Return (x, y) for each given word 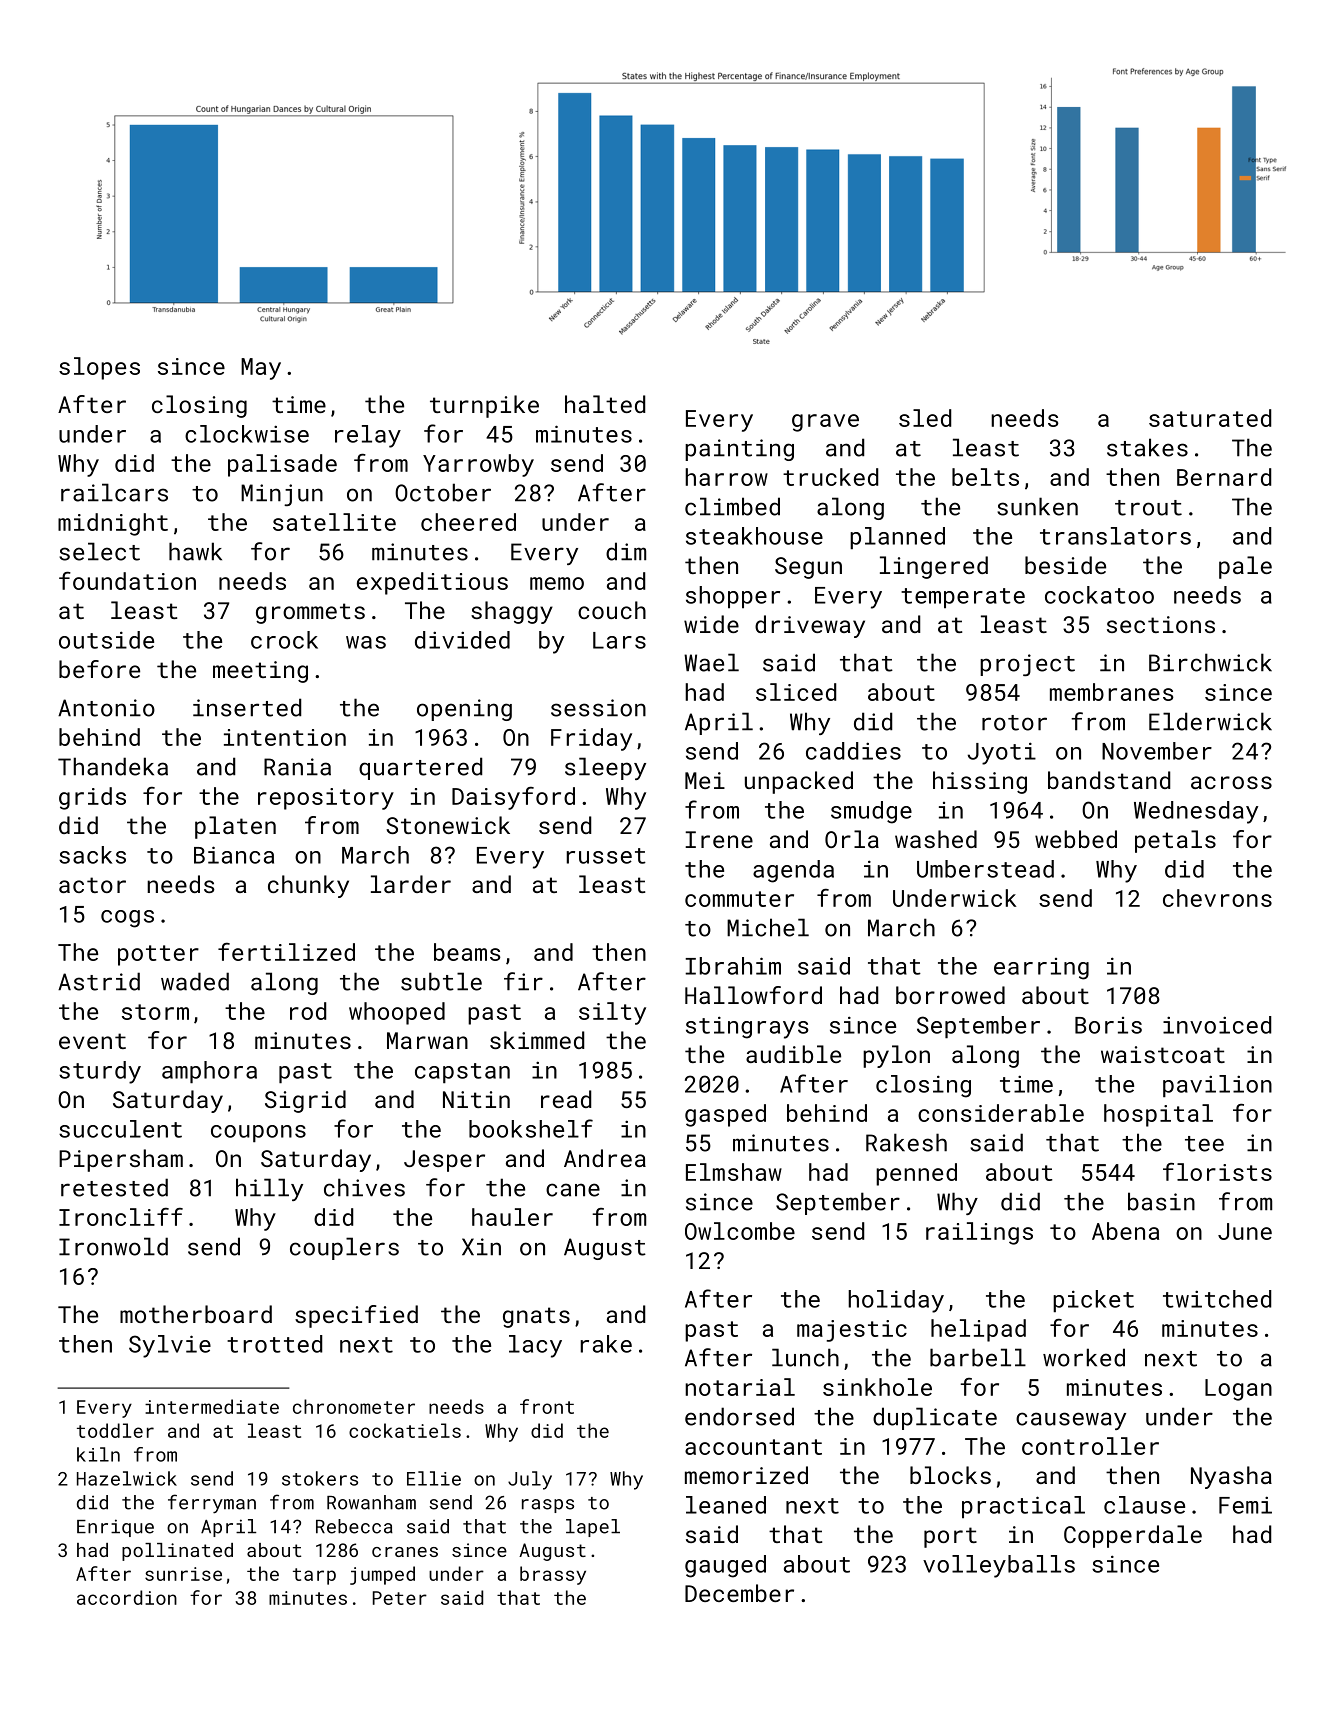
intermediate (212, 1406)
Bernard (1224, 477)
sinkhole (877, 1387)
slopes (99, 368)
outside (106, 640)
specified (356, 1316)
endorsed (739, 1416)
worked (1084, 1357)
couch (612, 610)
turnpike (484, 406)
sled (925, 418)
